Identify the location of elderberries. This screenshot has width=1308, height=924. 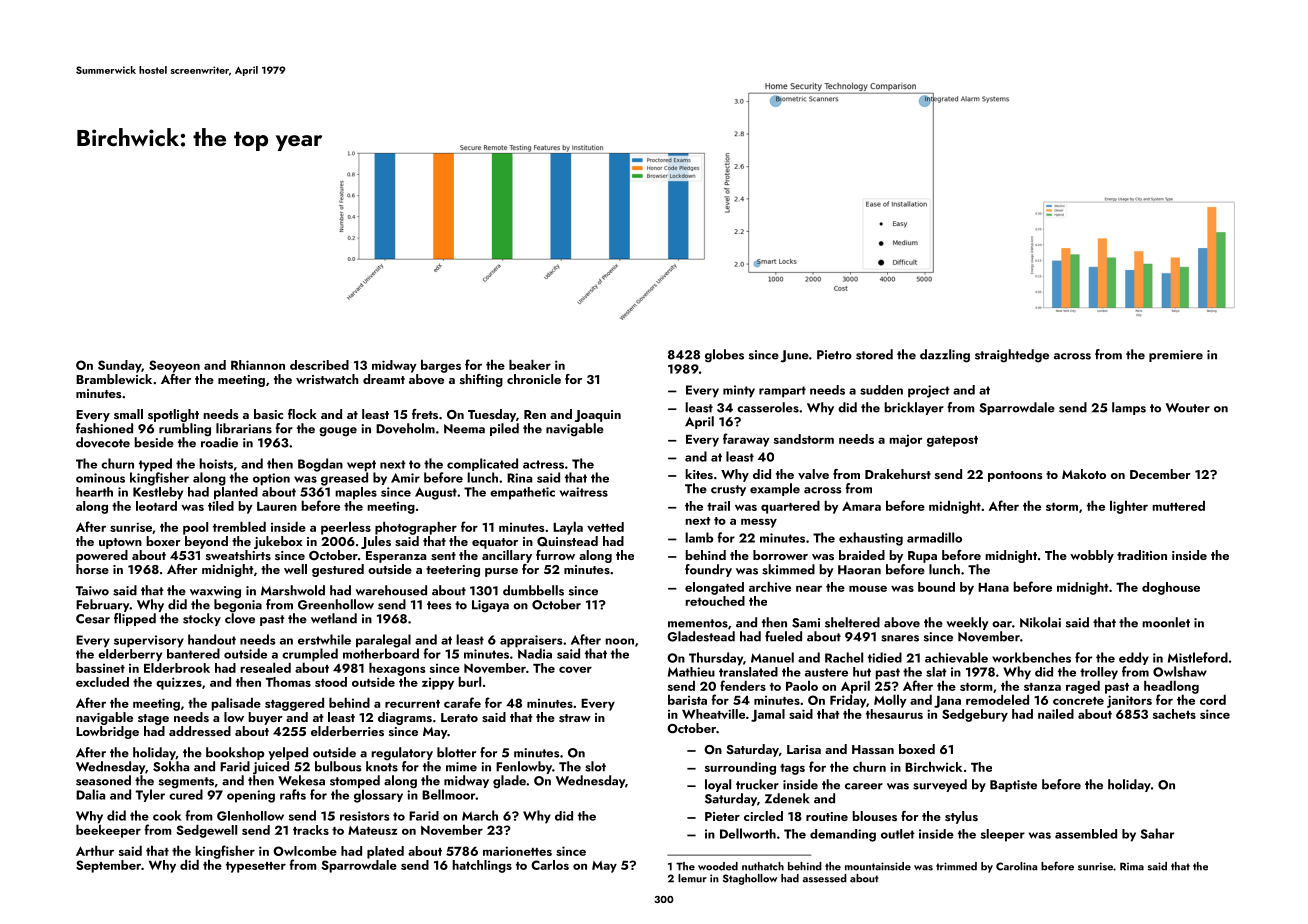
(347, 731).
